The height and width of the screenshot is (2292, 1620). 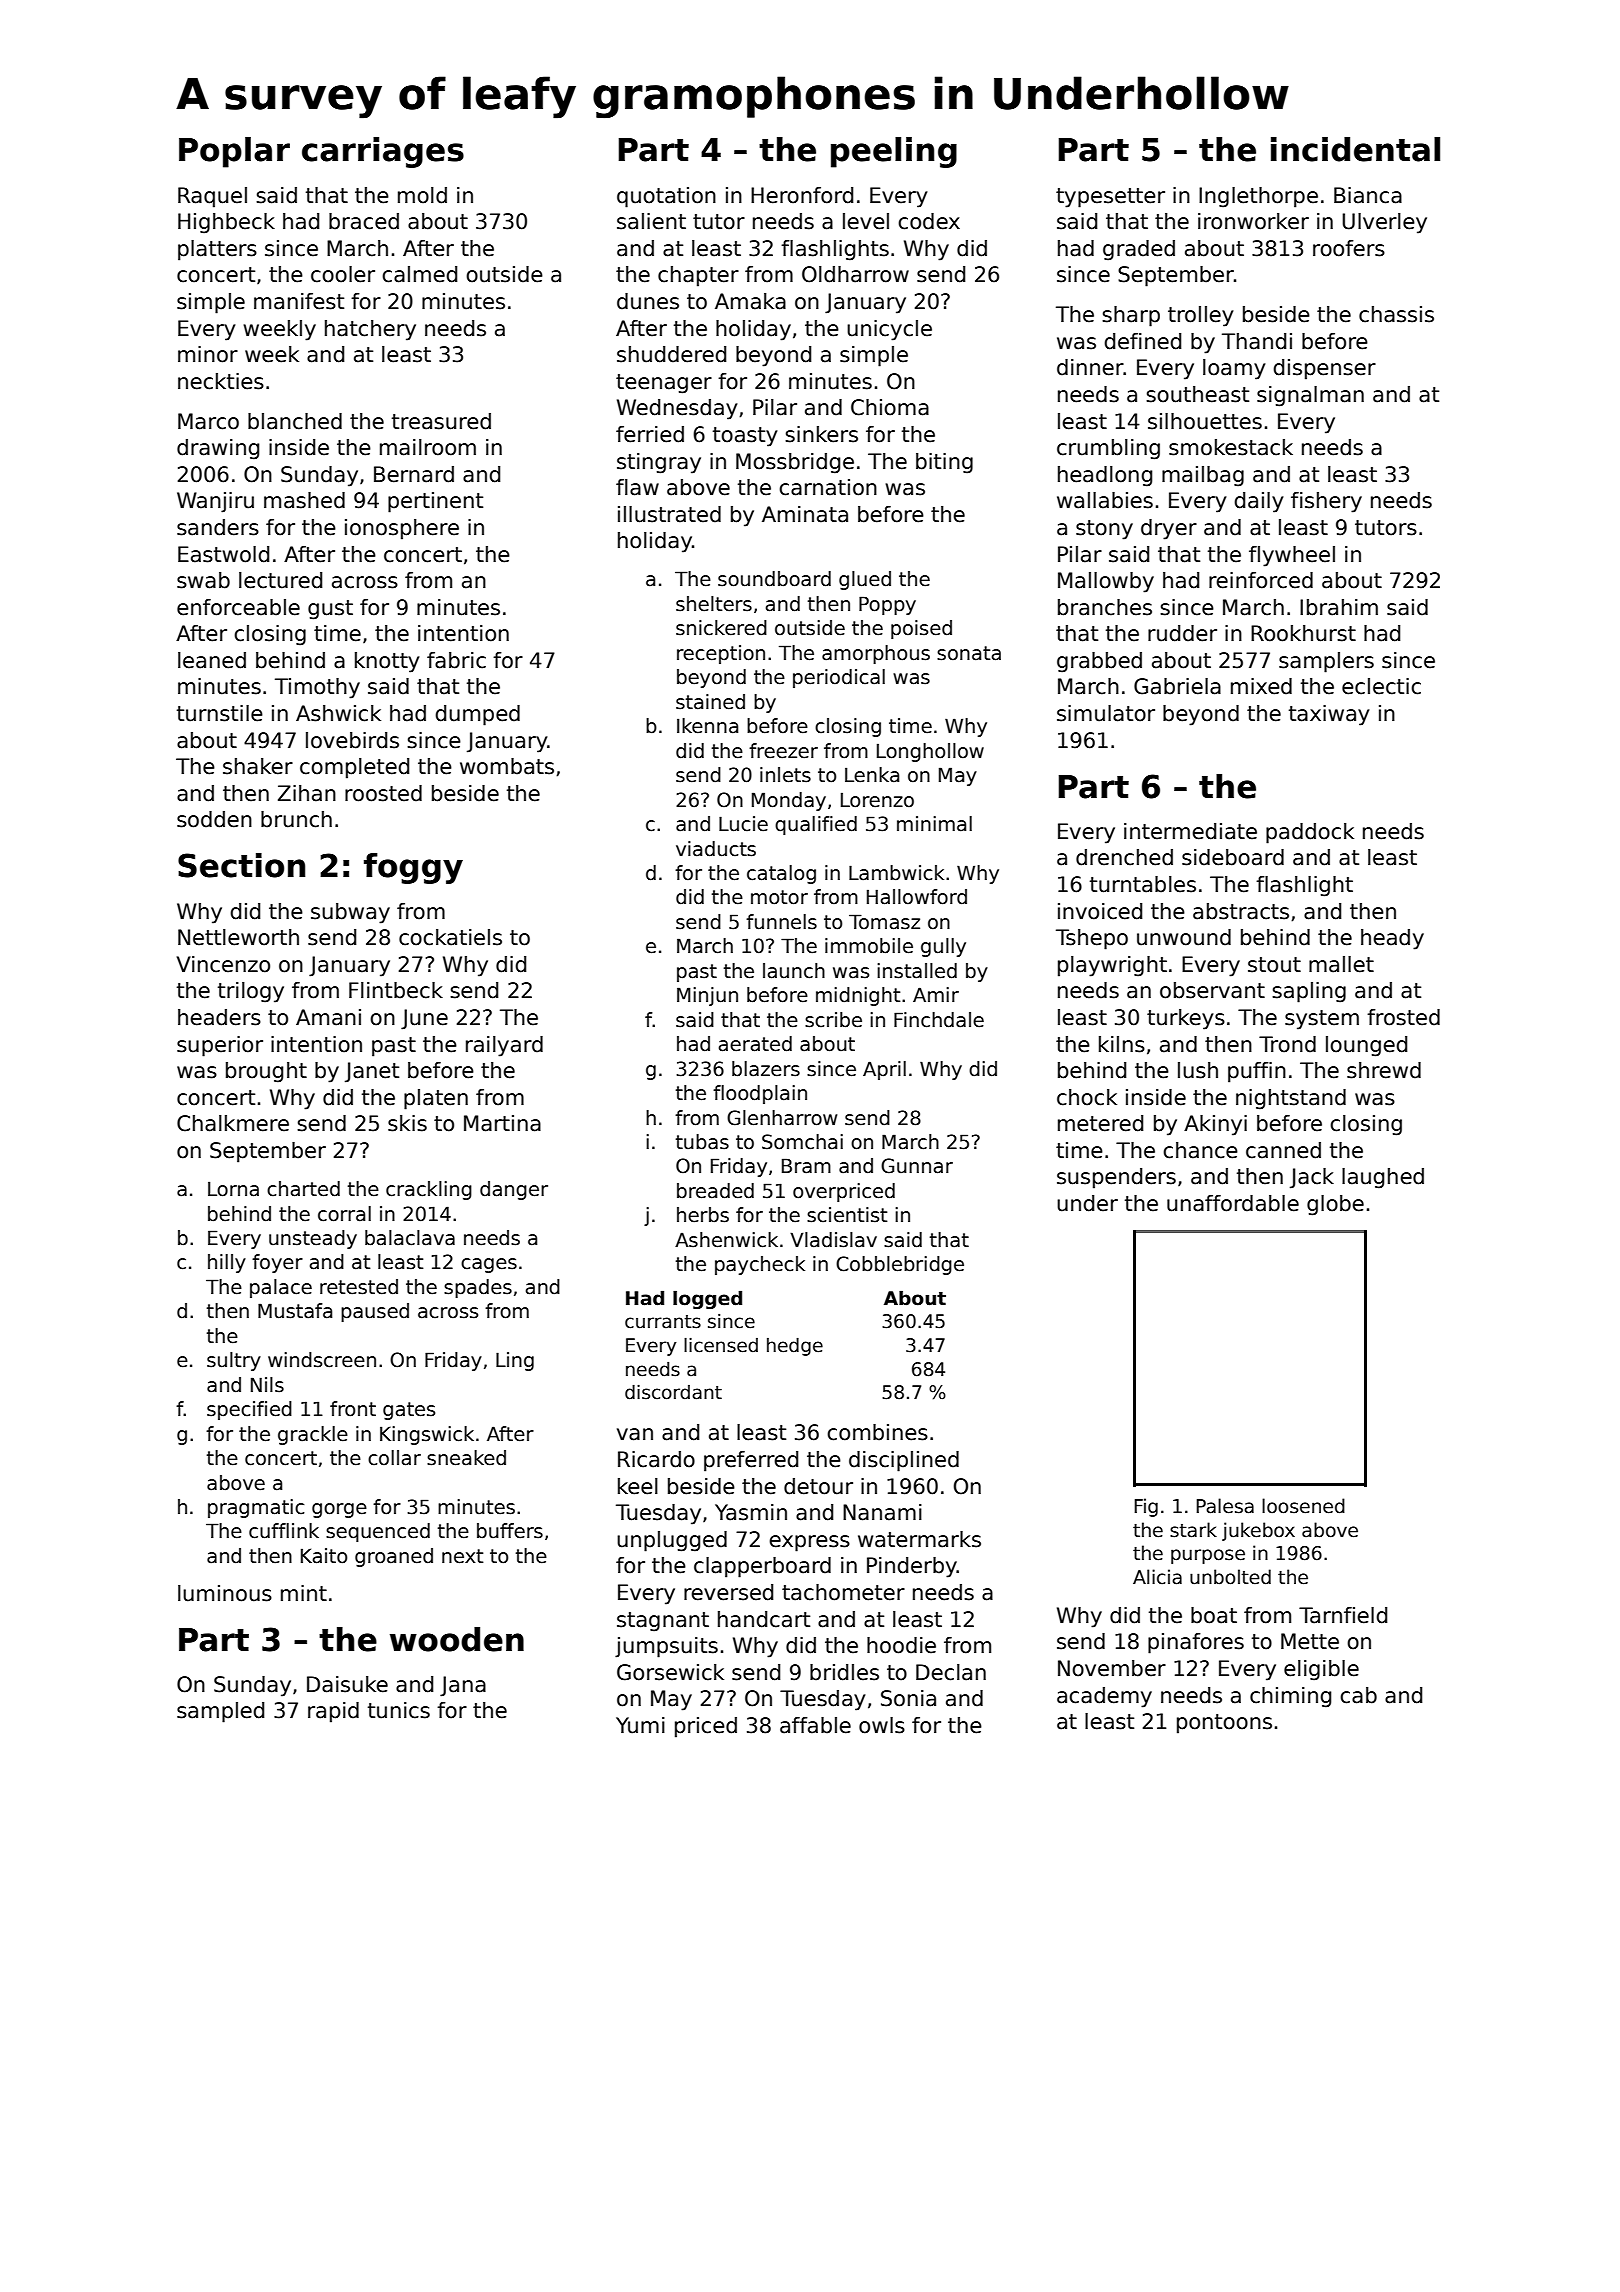 What do you see at coordinates (917, 1166) in the screenshot?
I see `Gunnar` at bounding box center [917, 1166].
